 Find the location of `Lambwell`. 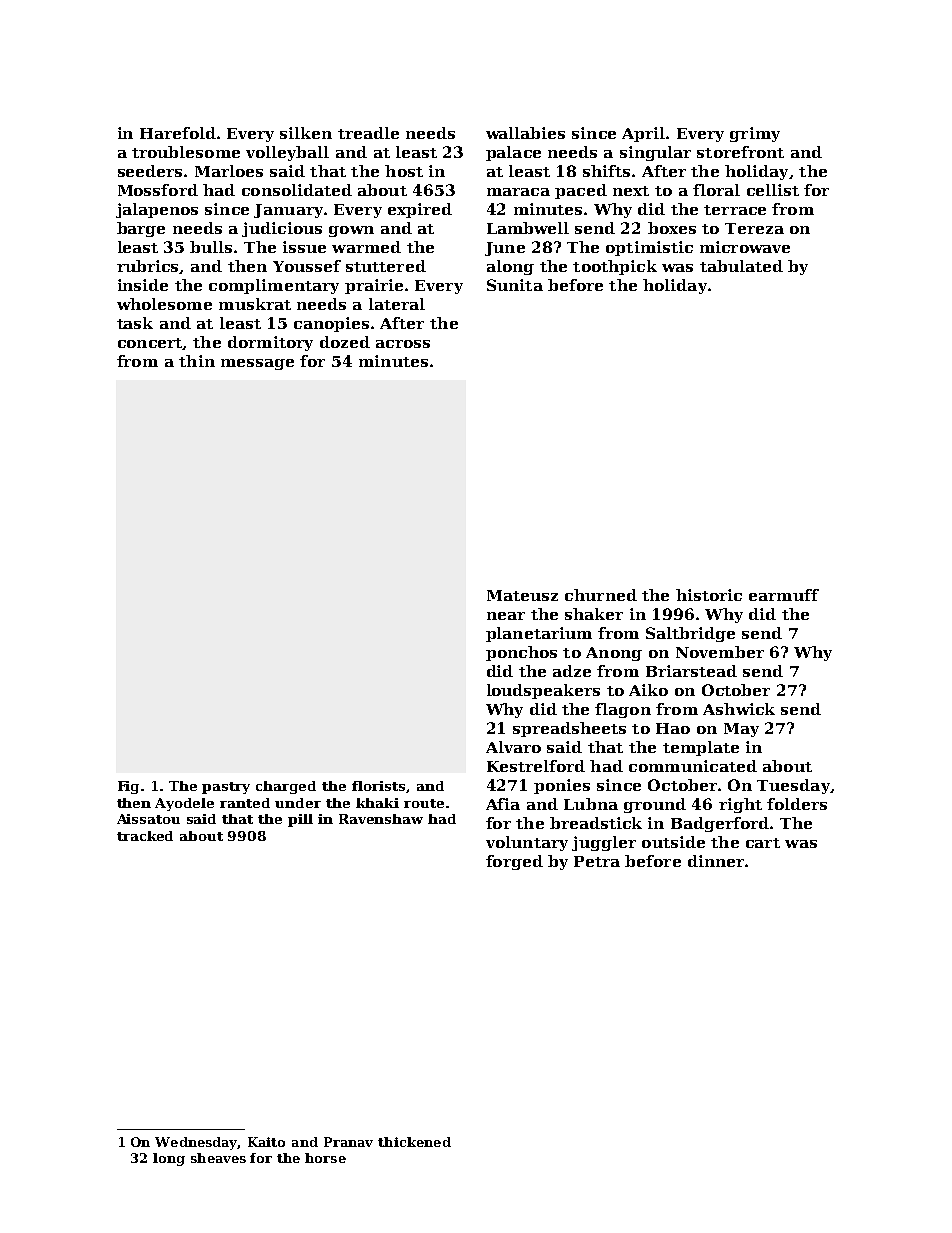

Lambwell is located at coordinates (528, 228).
